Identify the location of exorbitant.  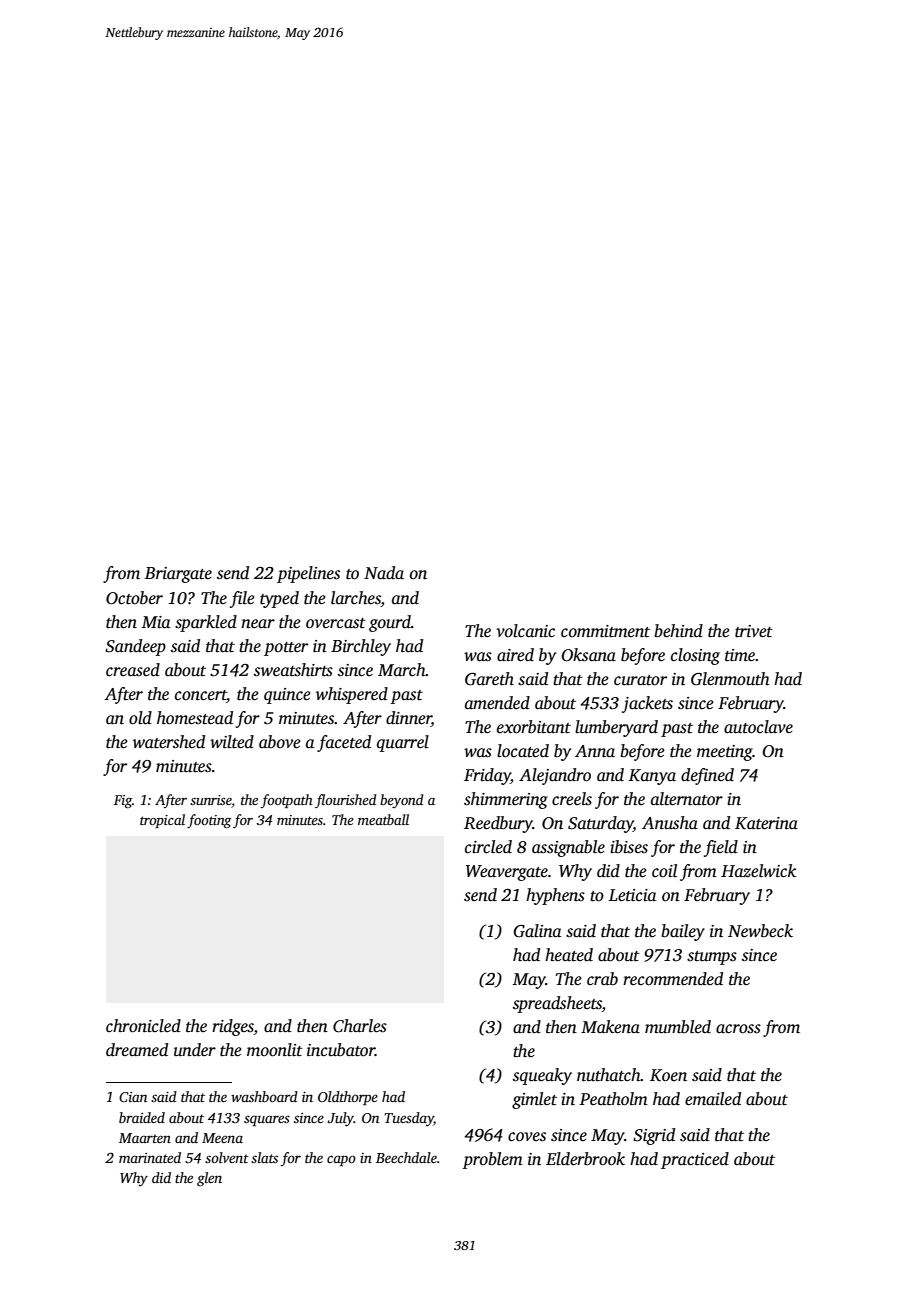
(534, 727).
